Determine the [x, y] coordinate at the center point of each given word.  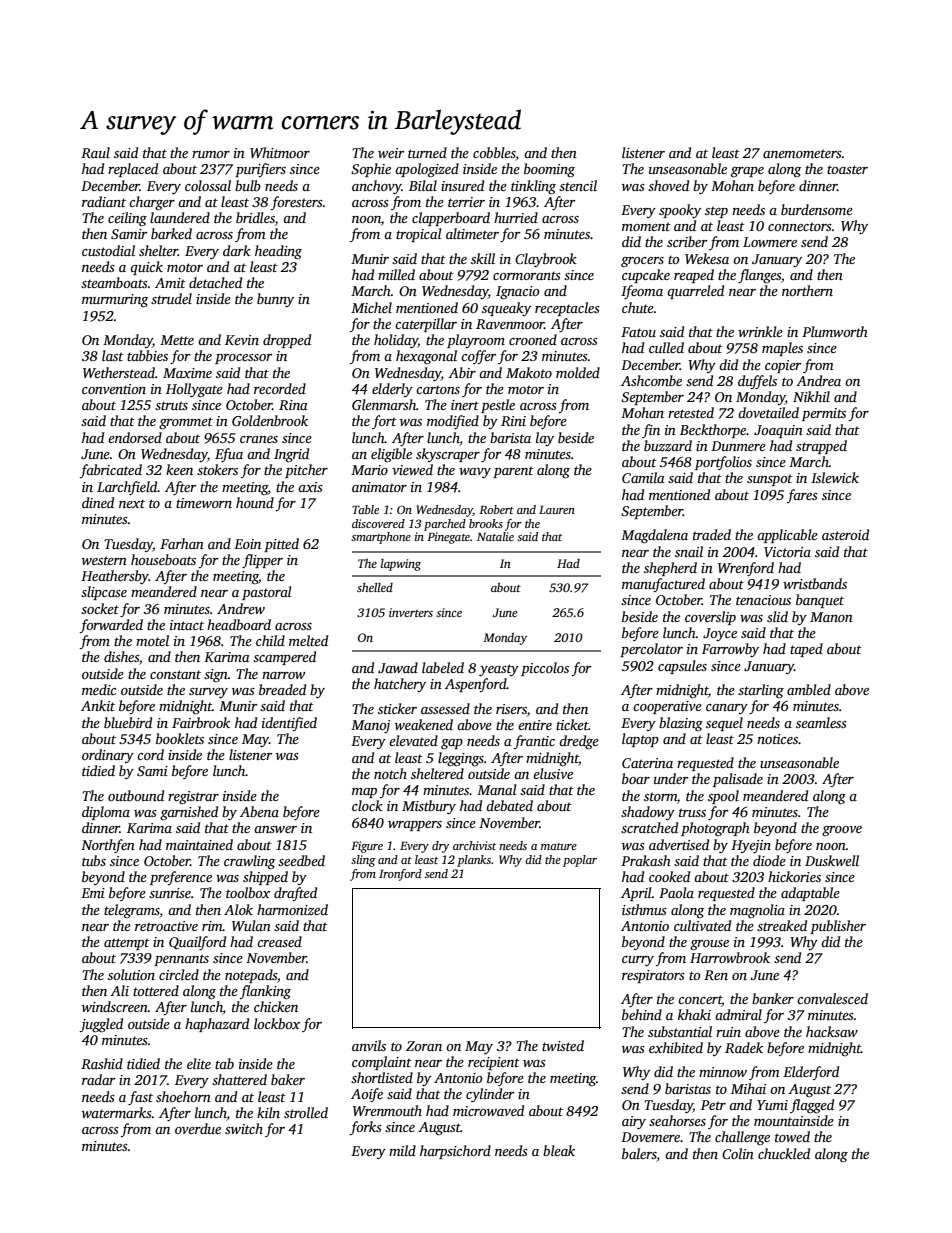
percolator [651, 650]
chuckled [784, 1153]
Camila [643, 477]
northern [807, 290]
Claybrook [546, 260]
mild [402, 1150]
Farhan [182, 543]
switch [244, 1128]
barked [171, 233]
